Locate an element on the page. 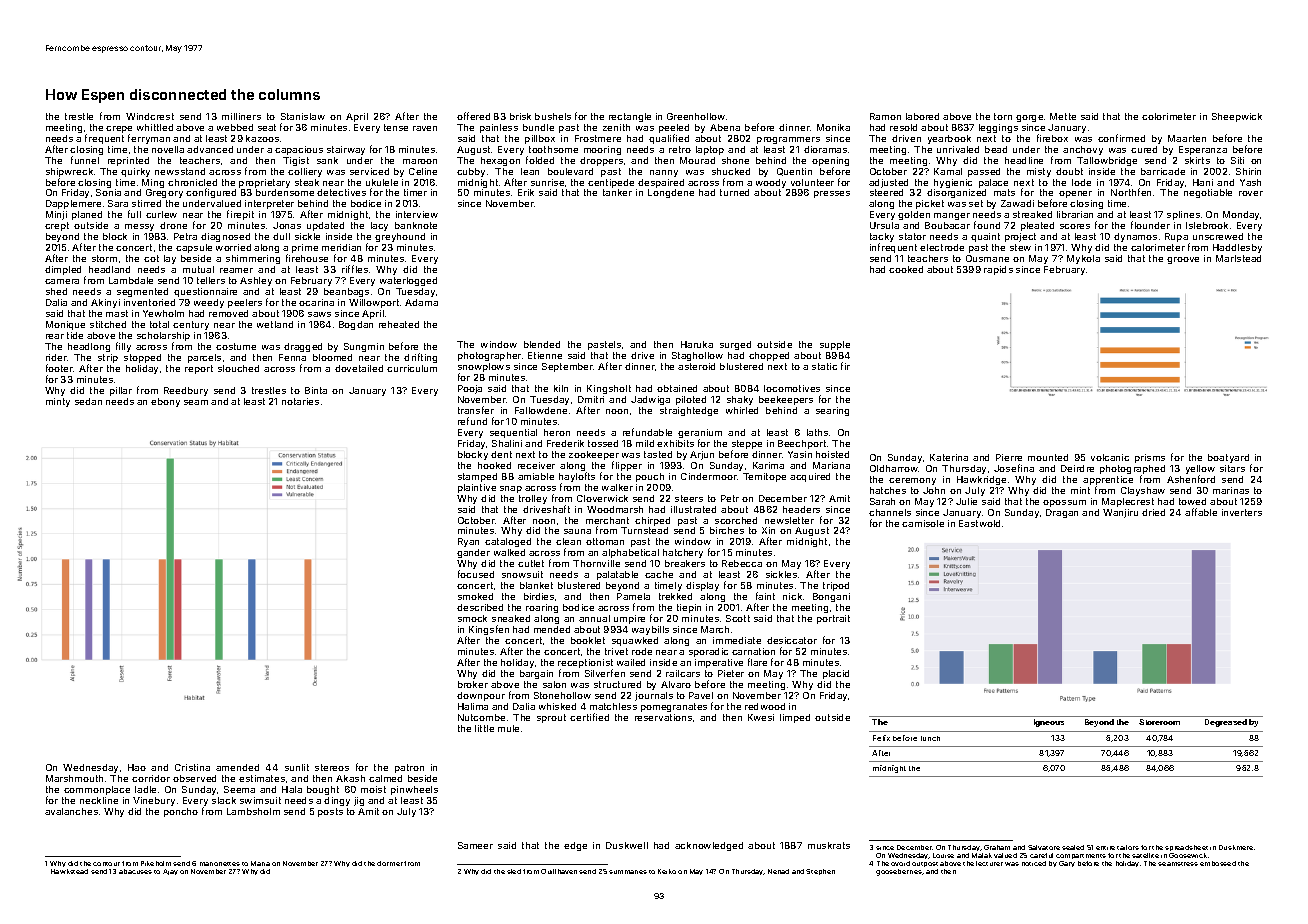 The image size is (1308, 924). Stanislaw is located at coordinates (303, 116).
